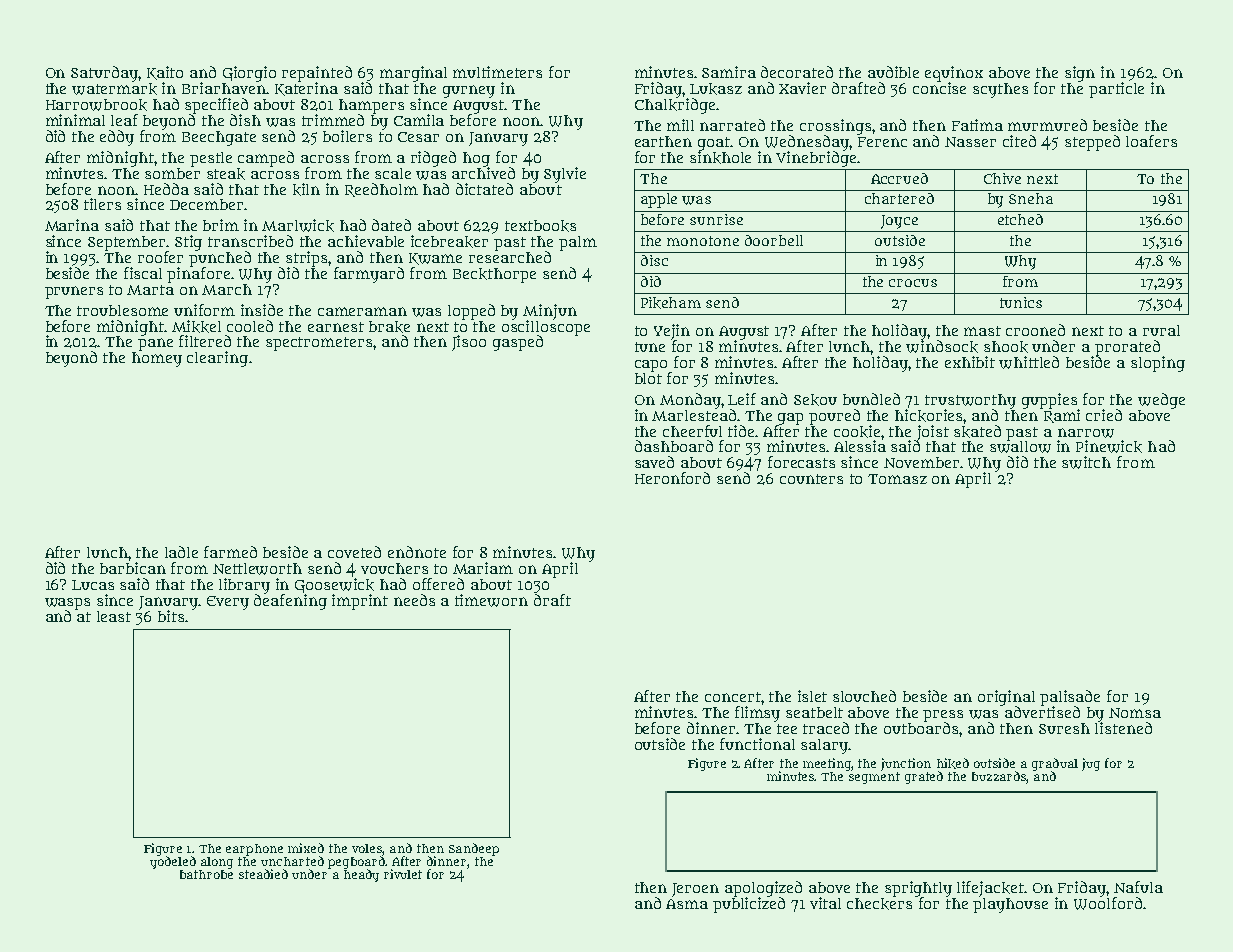 This screenshot has width=1233, height=952. I want to click on Asma, so click(687, 904).
